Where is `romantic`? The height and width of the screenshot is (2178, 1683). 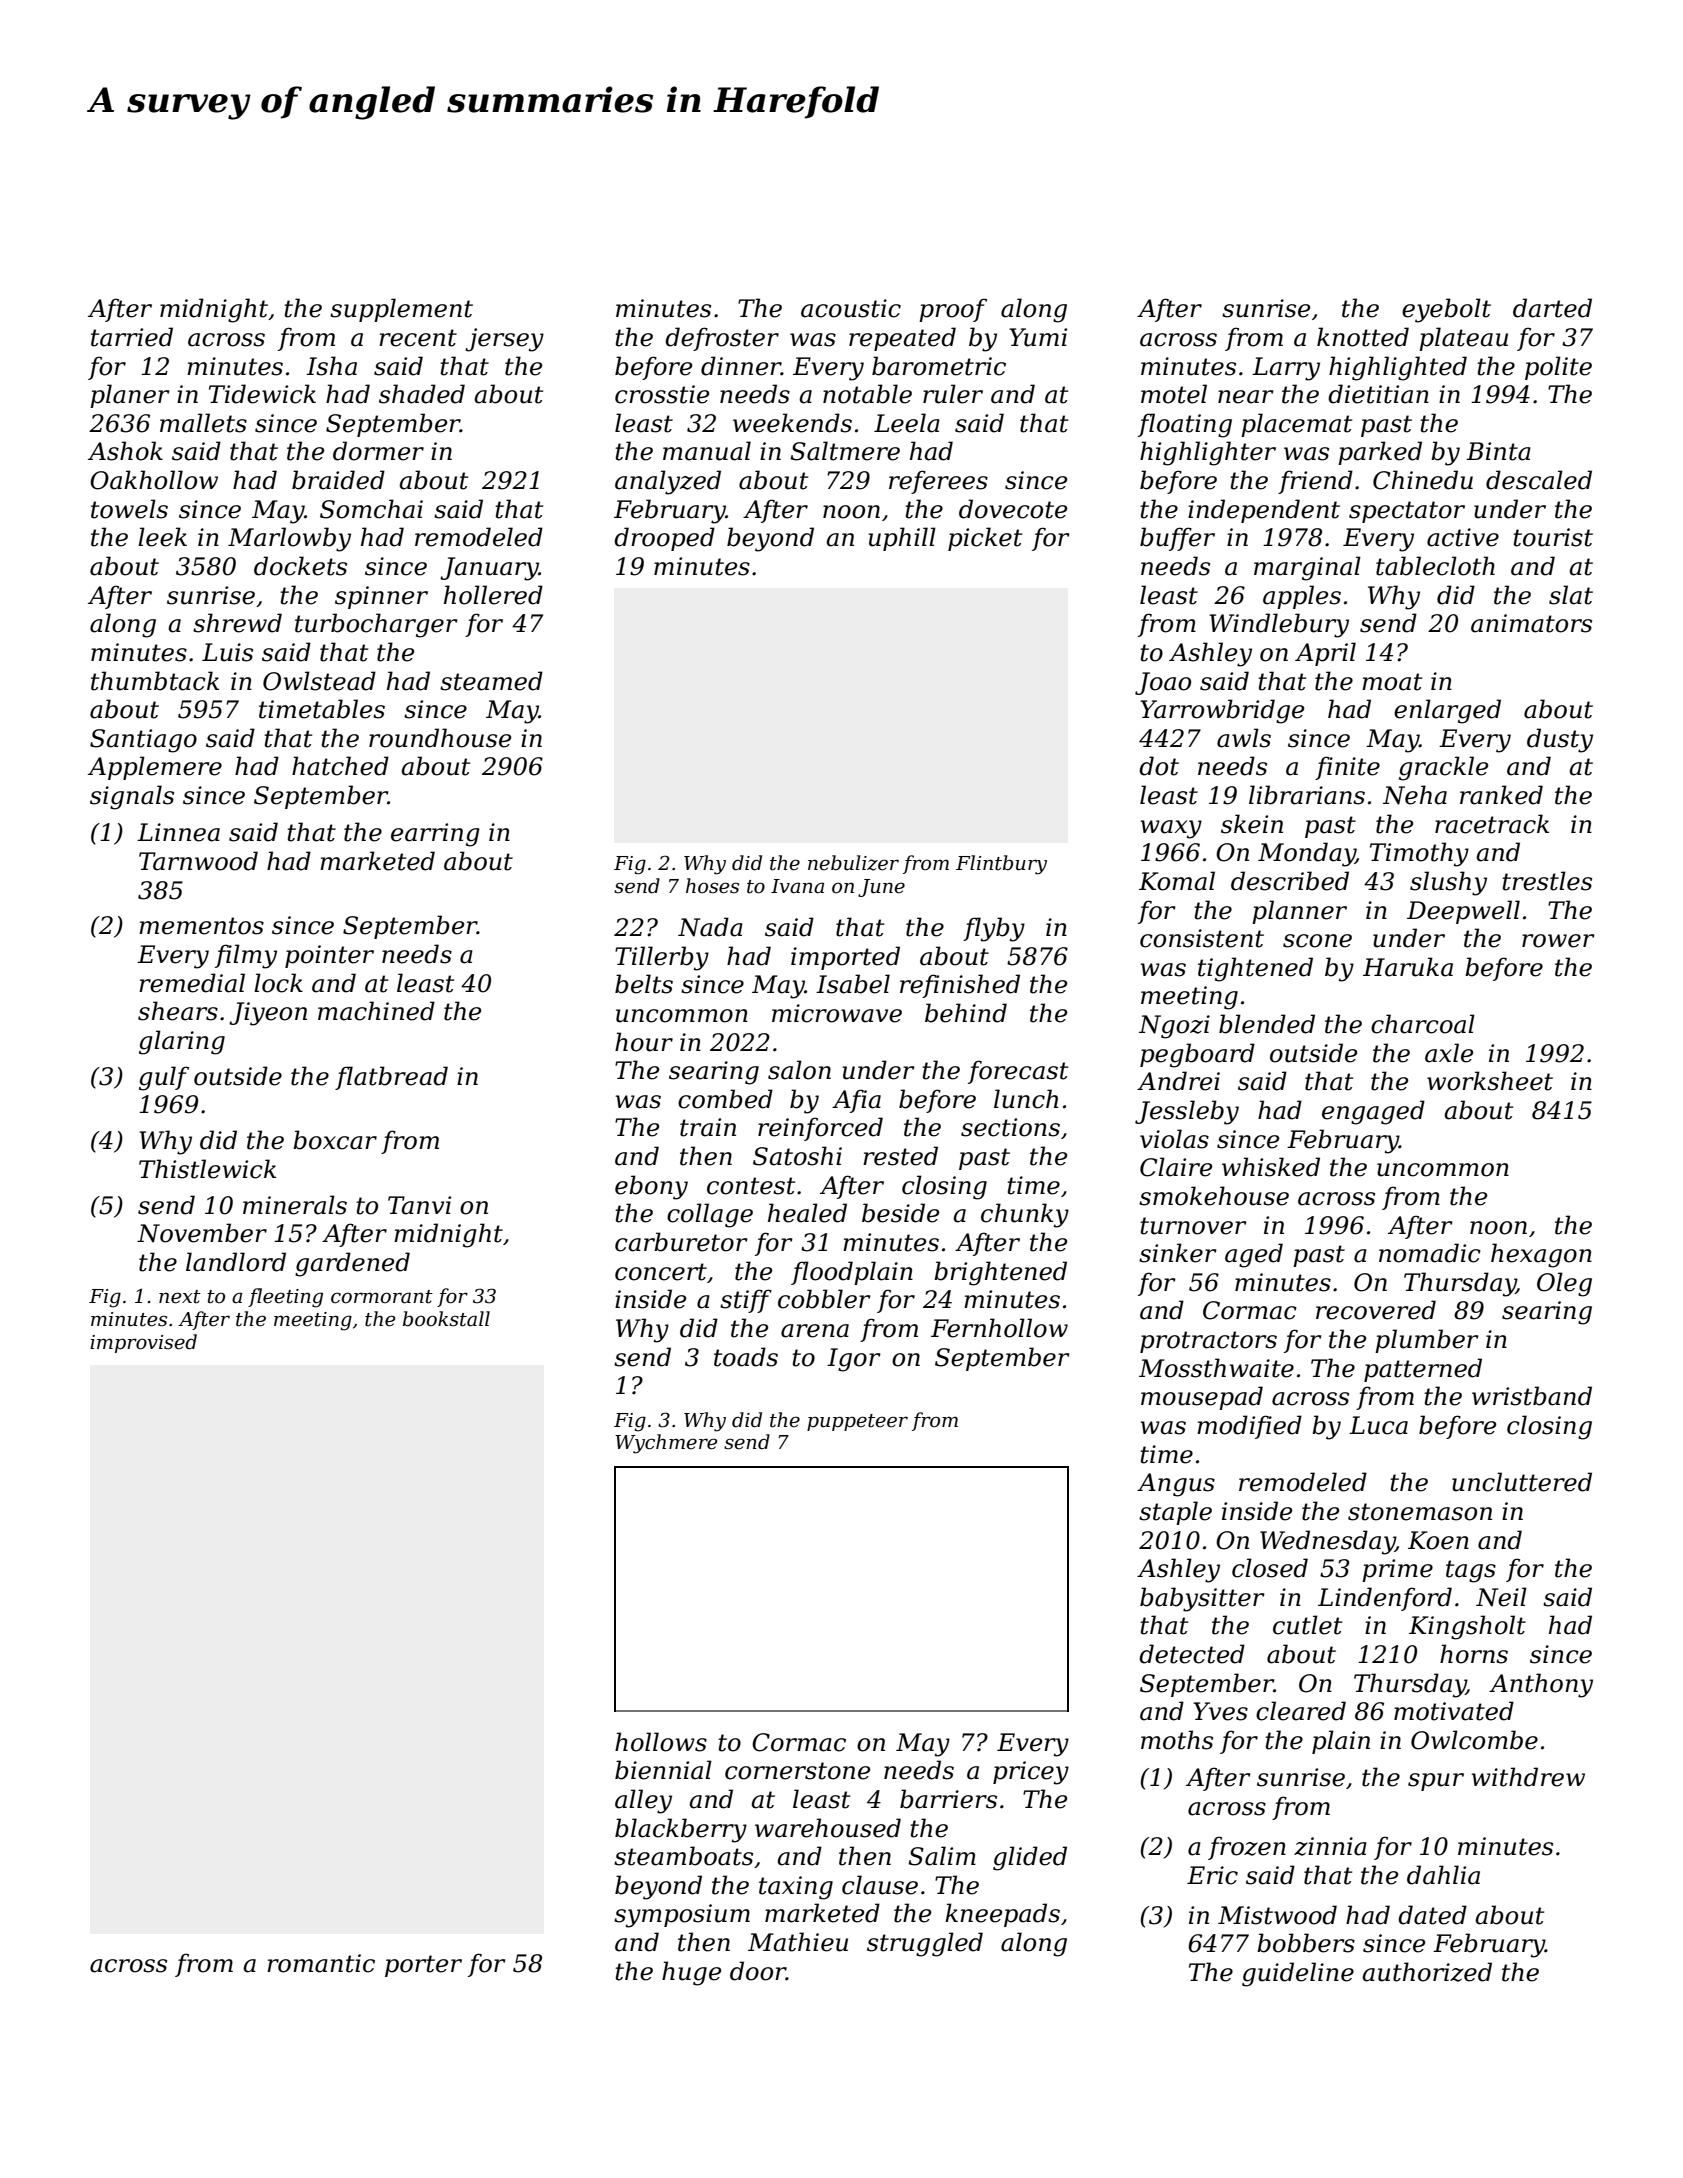 romantic is located at coordinates (321, 1963).
